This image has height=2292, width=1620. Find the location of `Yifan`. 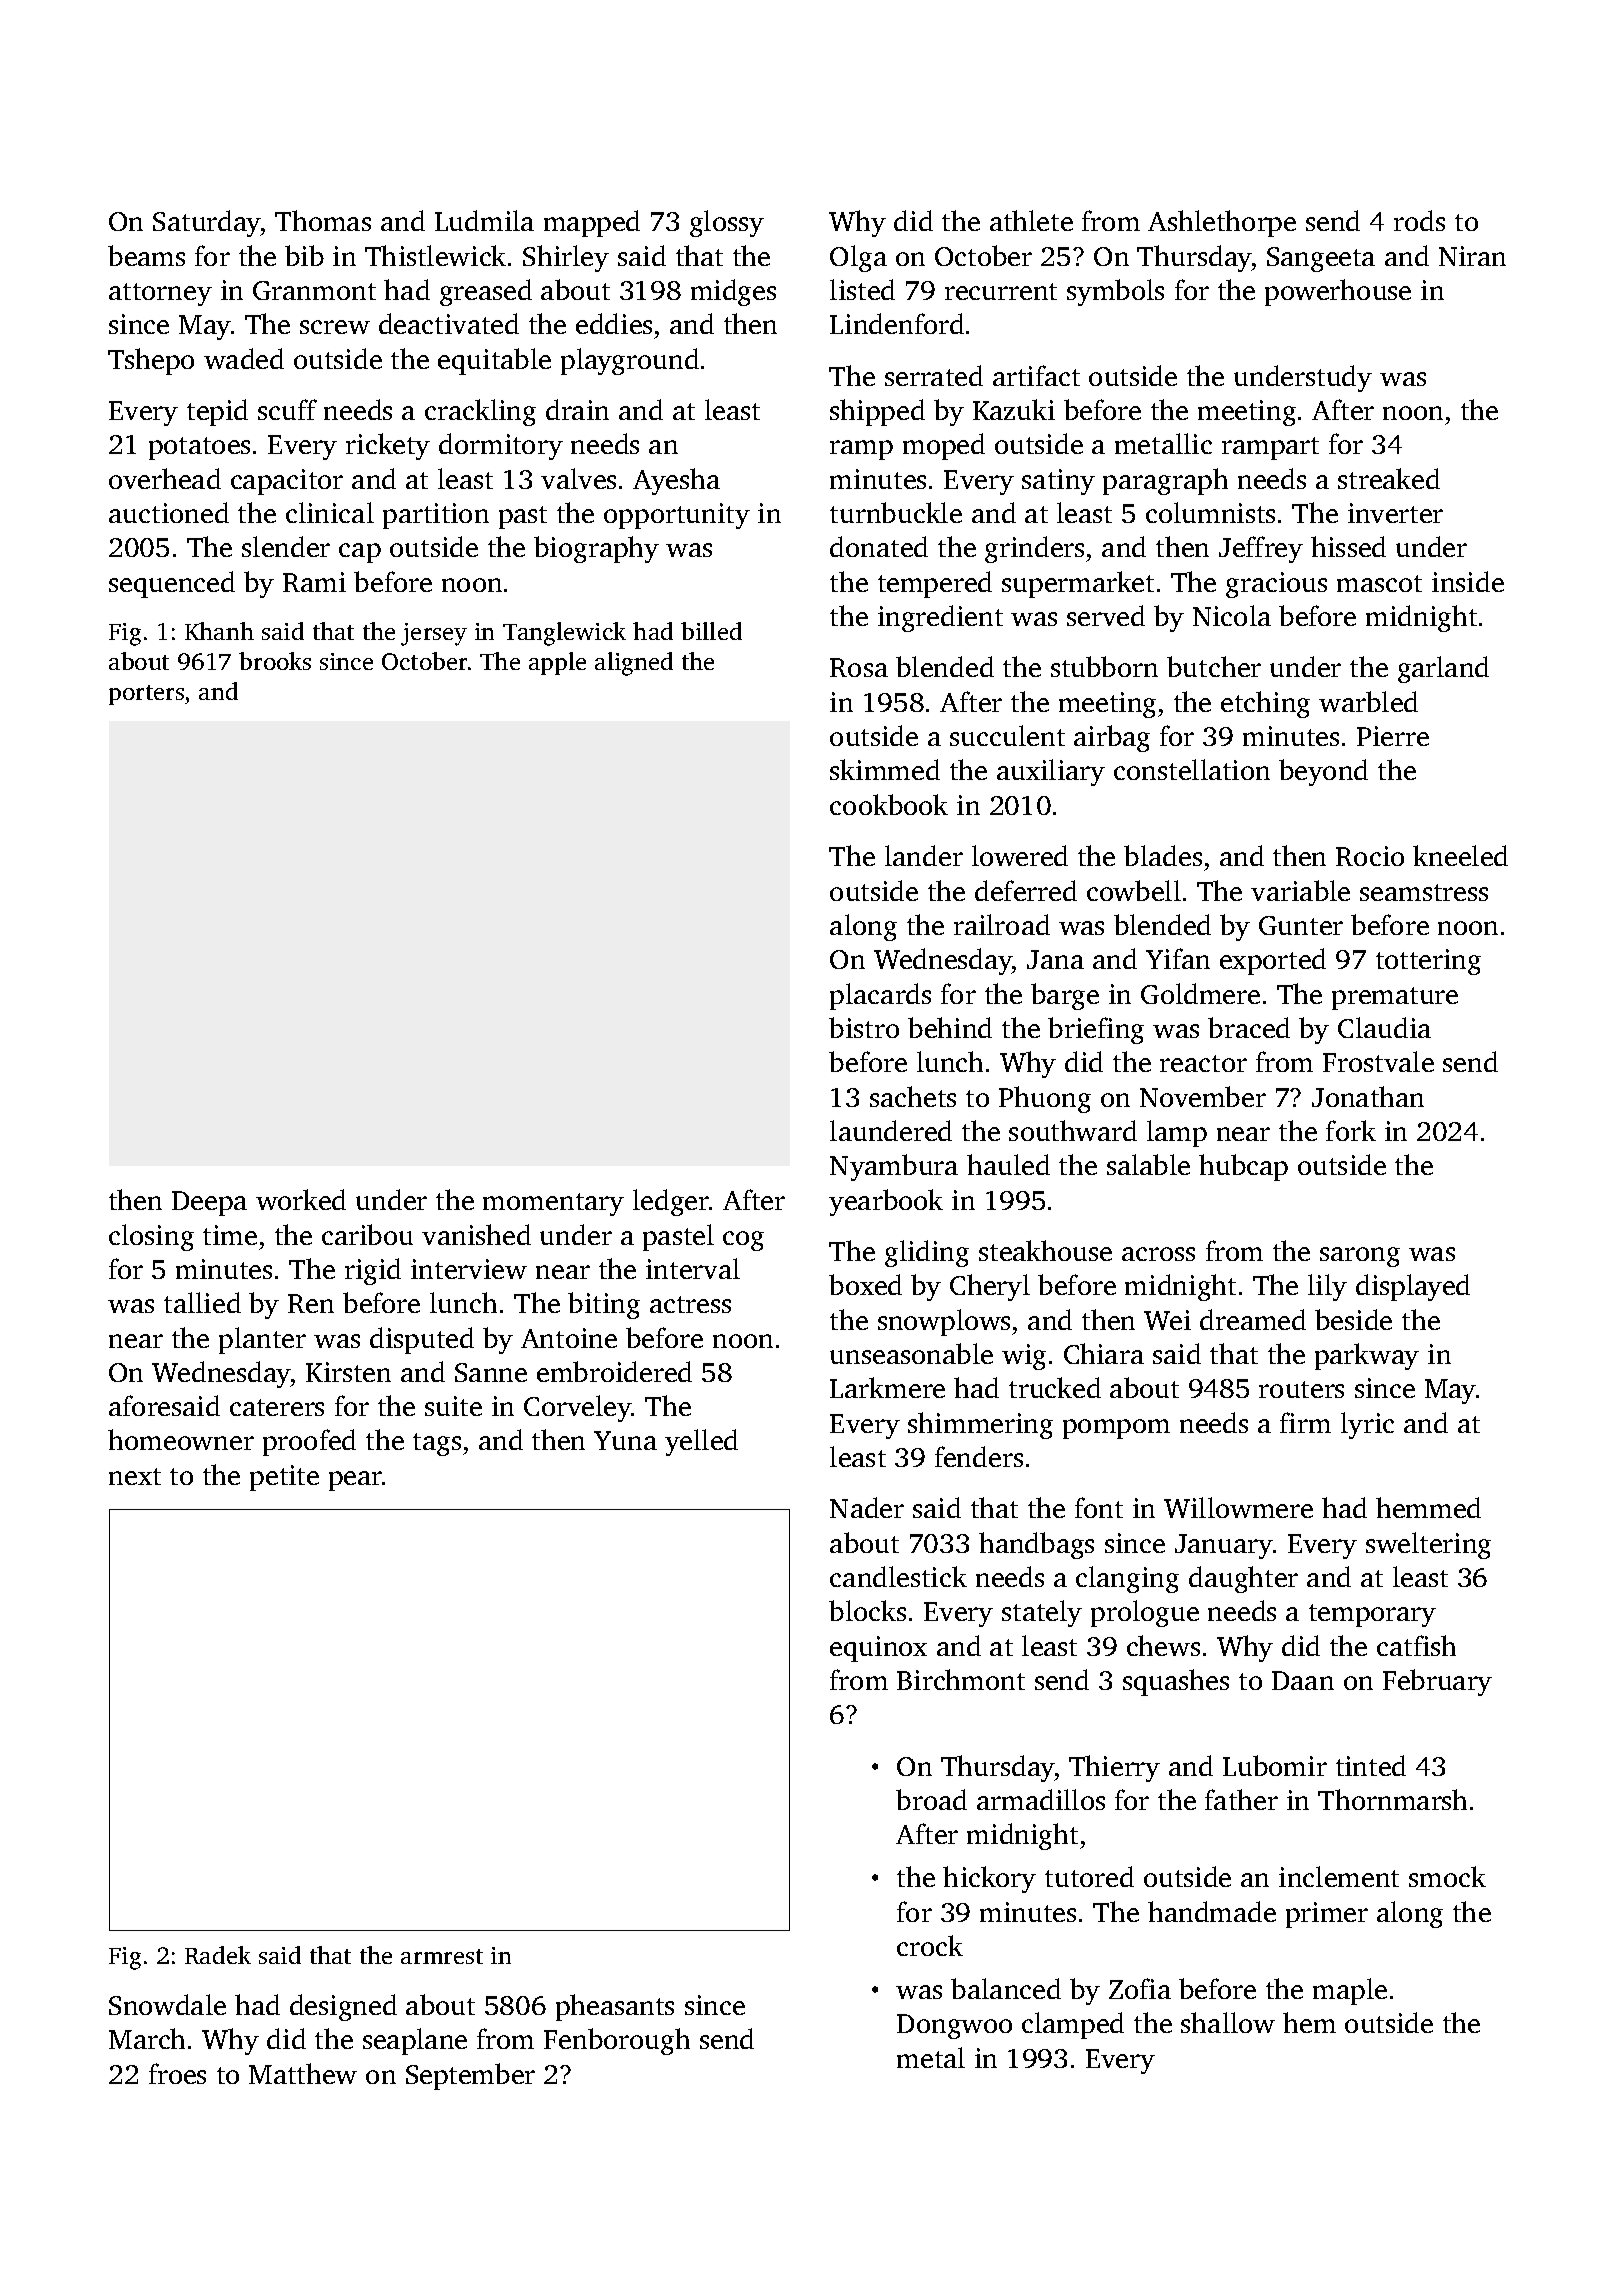

Yifan is located at coordinates (1178, 958).
